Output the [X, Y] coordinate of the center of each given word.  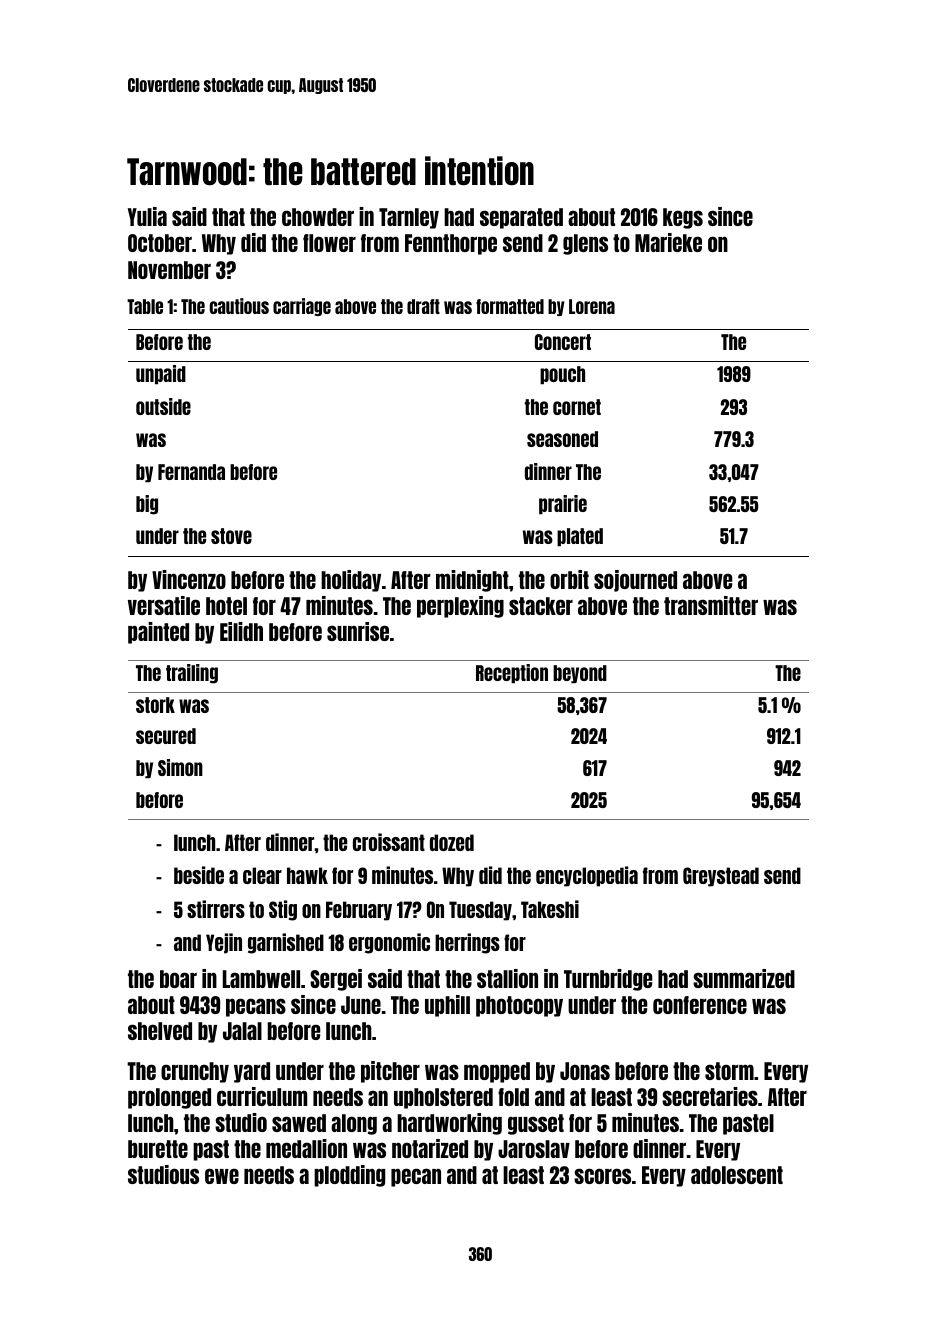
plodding [349, 1176]
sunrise [358, 631]
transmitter [711, 605]
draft [423, 306]
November [169, 270]
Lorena [592, 306]
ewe [222, 1176]
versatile [164, 605]
